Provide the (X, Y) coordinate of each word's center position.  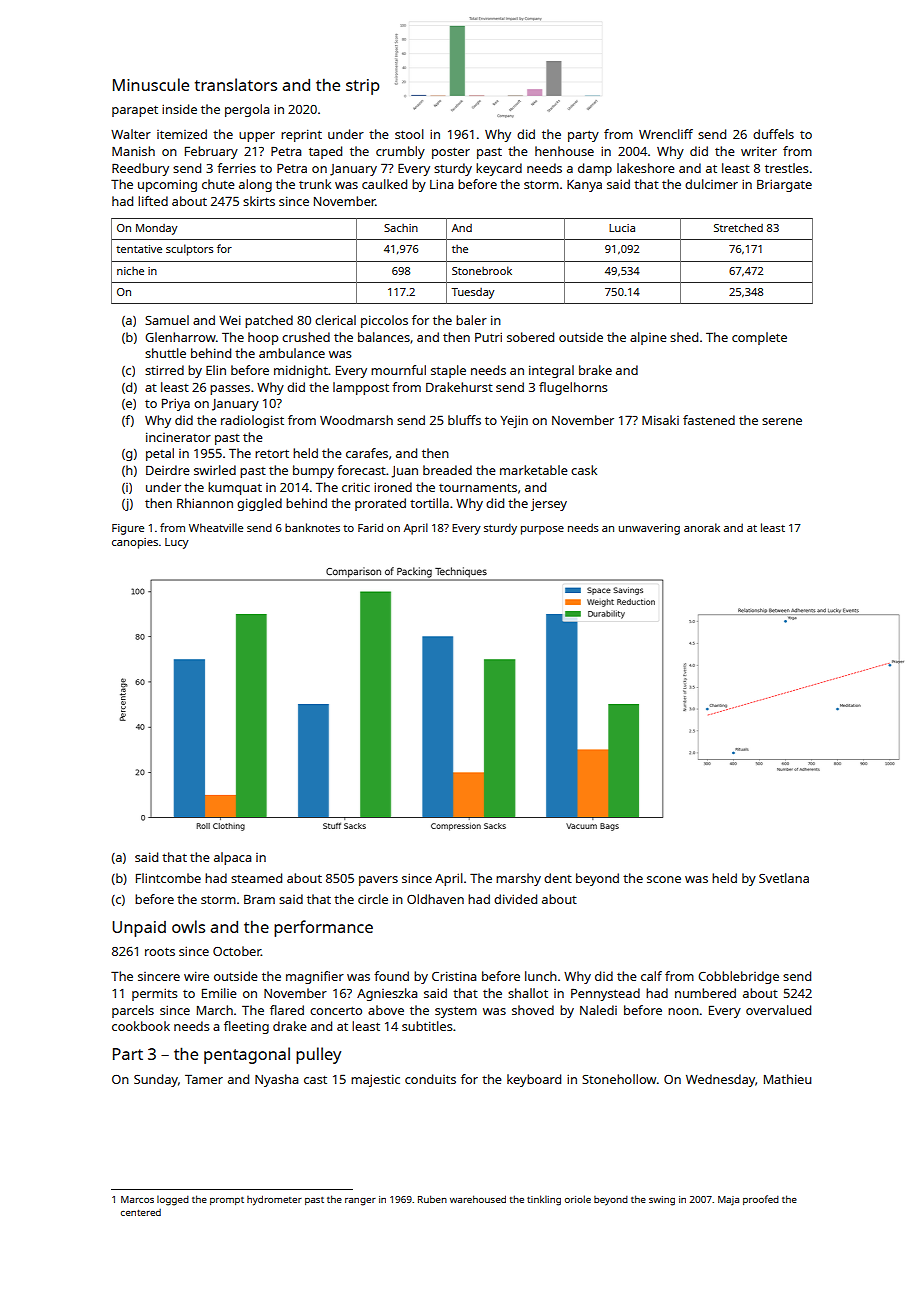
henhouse (564, 151)
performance (323, 928)
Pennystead (605, 994)
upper (257, 137)
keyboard (534, 1080)
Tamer (204, 1079)
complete (759, 338)
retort (272, 453)
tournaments (478, 487)
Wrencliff (666, 134)
